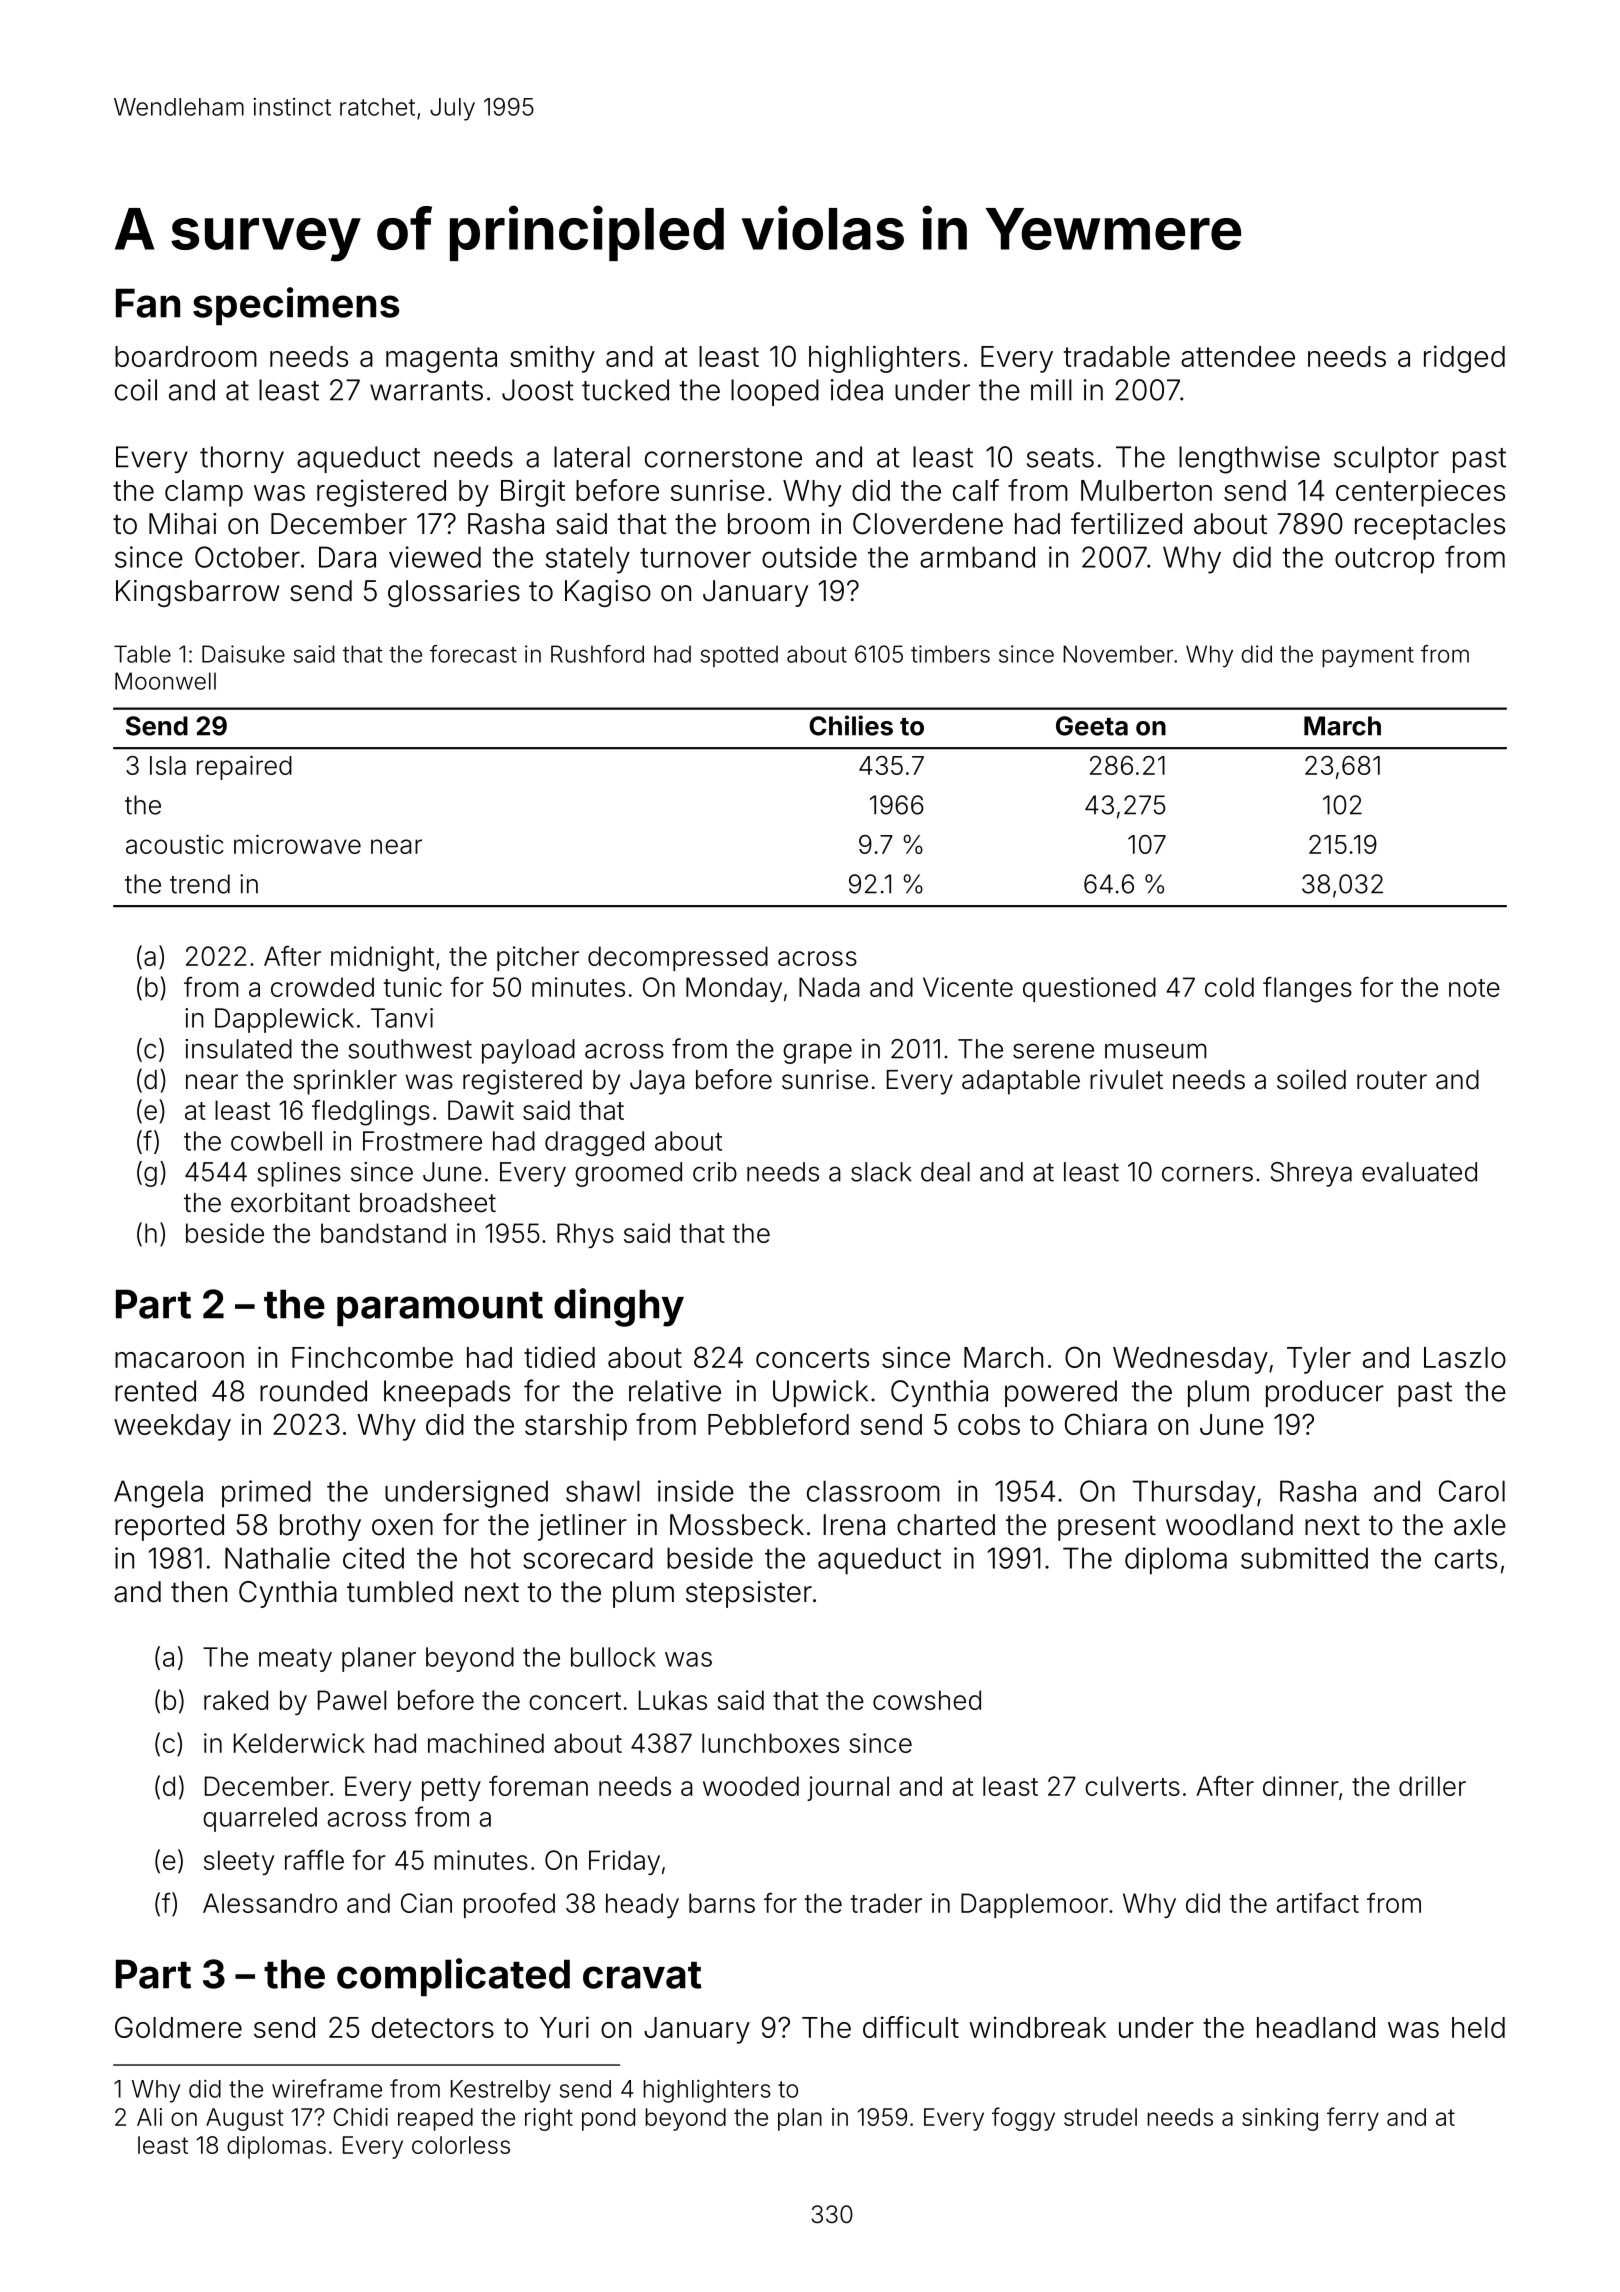 The width and height of the image is (1620, 2292). Describe the element at coordinates (1466, 1559) in the image. I see `carts` at that location.
